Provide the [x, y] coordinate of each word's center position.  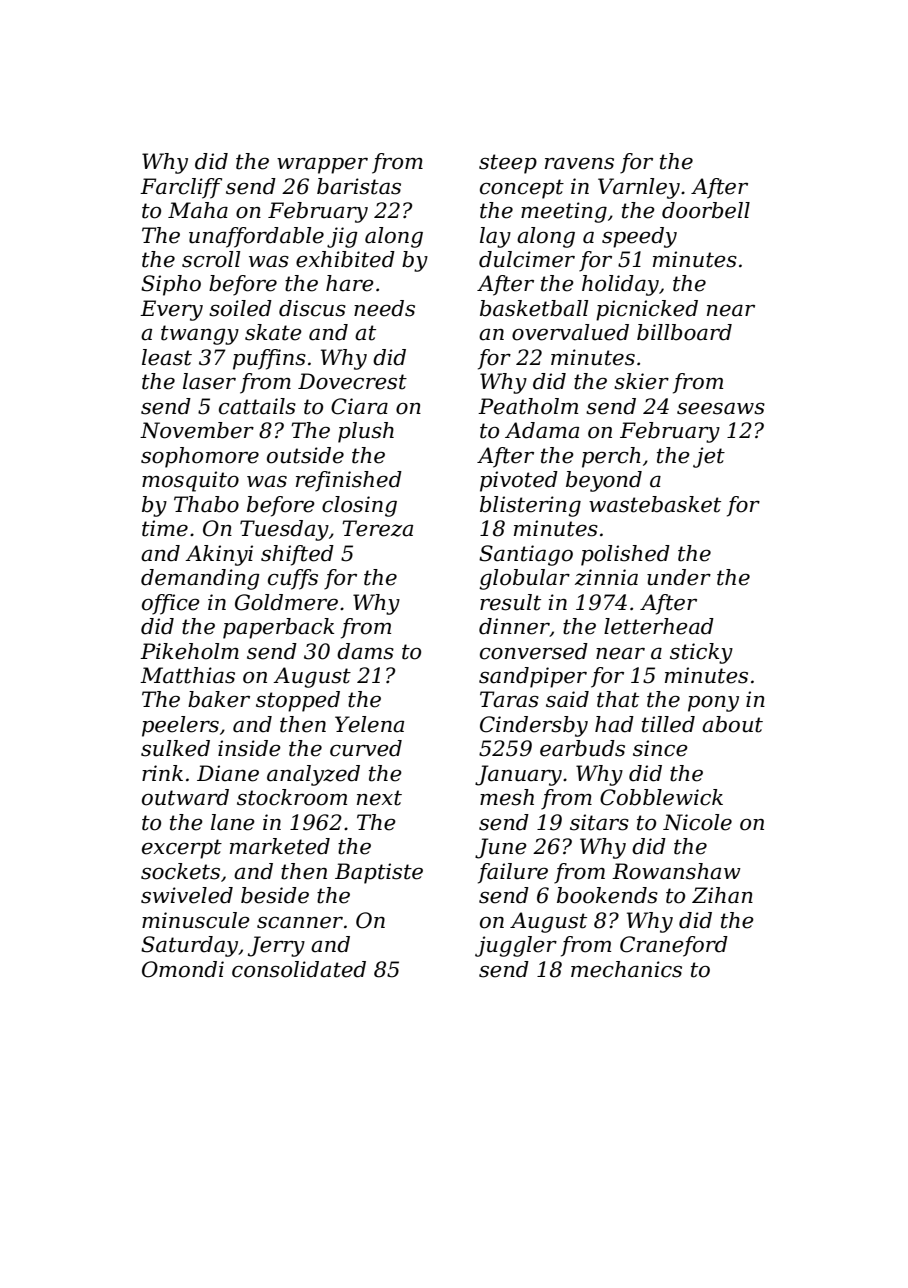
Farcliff [181, 188]
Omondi [183, 969]
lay [495, 237]
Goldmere [286, 602]
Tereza [377, 528]
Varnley [639, 188]
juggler [516, 946]
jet [709, 457]
